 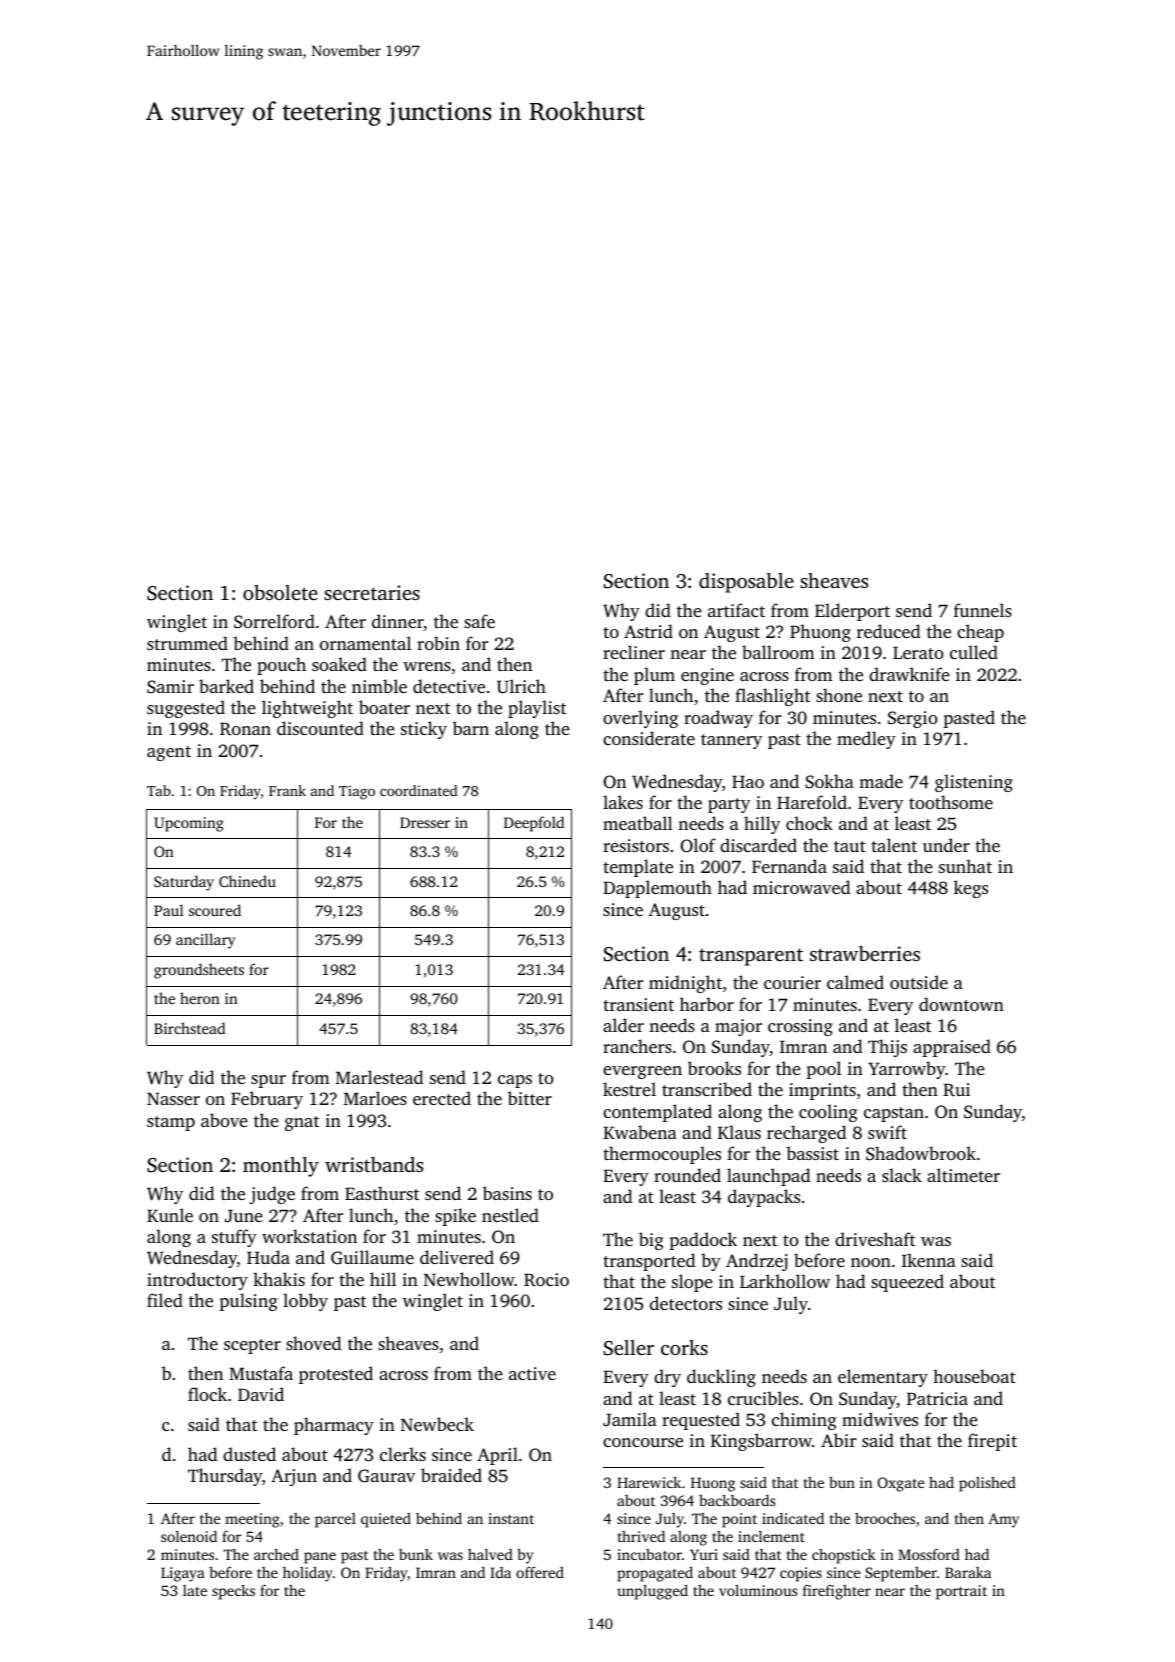 What do you see at coordinates (909, 674) in the screenshot?
I see `drawknife` at bounding box center [909, 674].
